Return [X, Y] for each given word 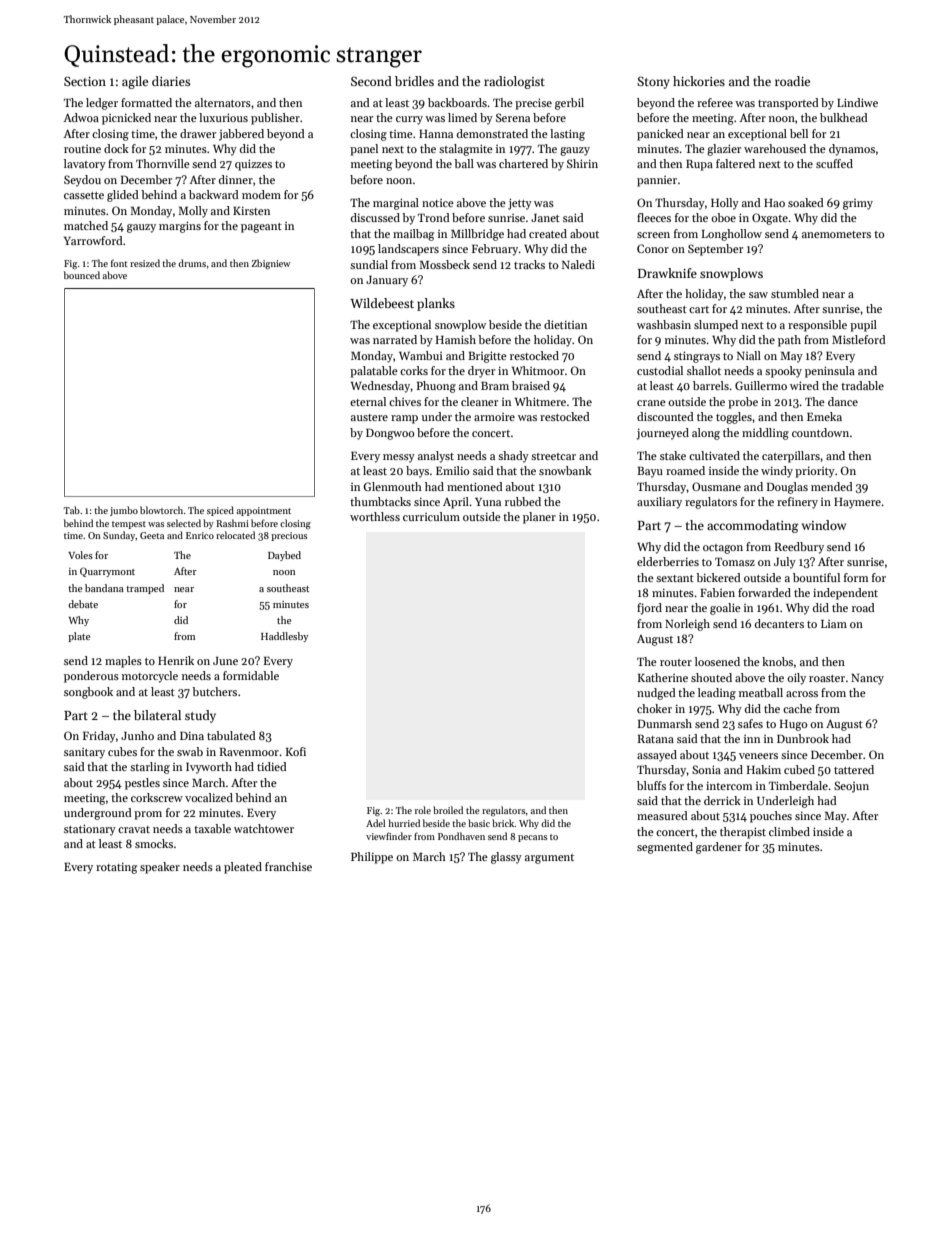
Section [85, 81]
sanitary [84, 753]
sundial [369, 264]
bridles [414, 81]
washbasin [664, 324]
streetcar [553, 456]
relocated [235, 535]
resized [145, 263]
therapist [743, 833]
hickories [699, 81]
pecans [532, 838]
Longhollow [732, 235]
